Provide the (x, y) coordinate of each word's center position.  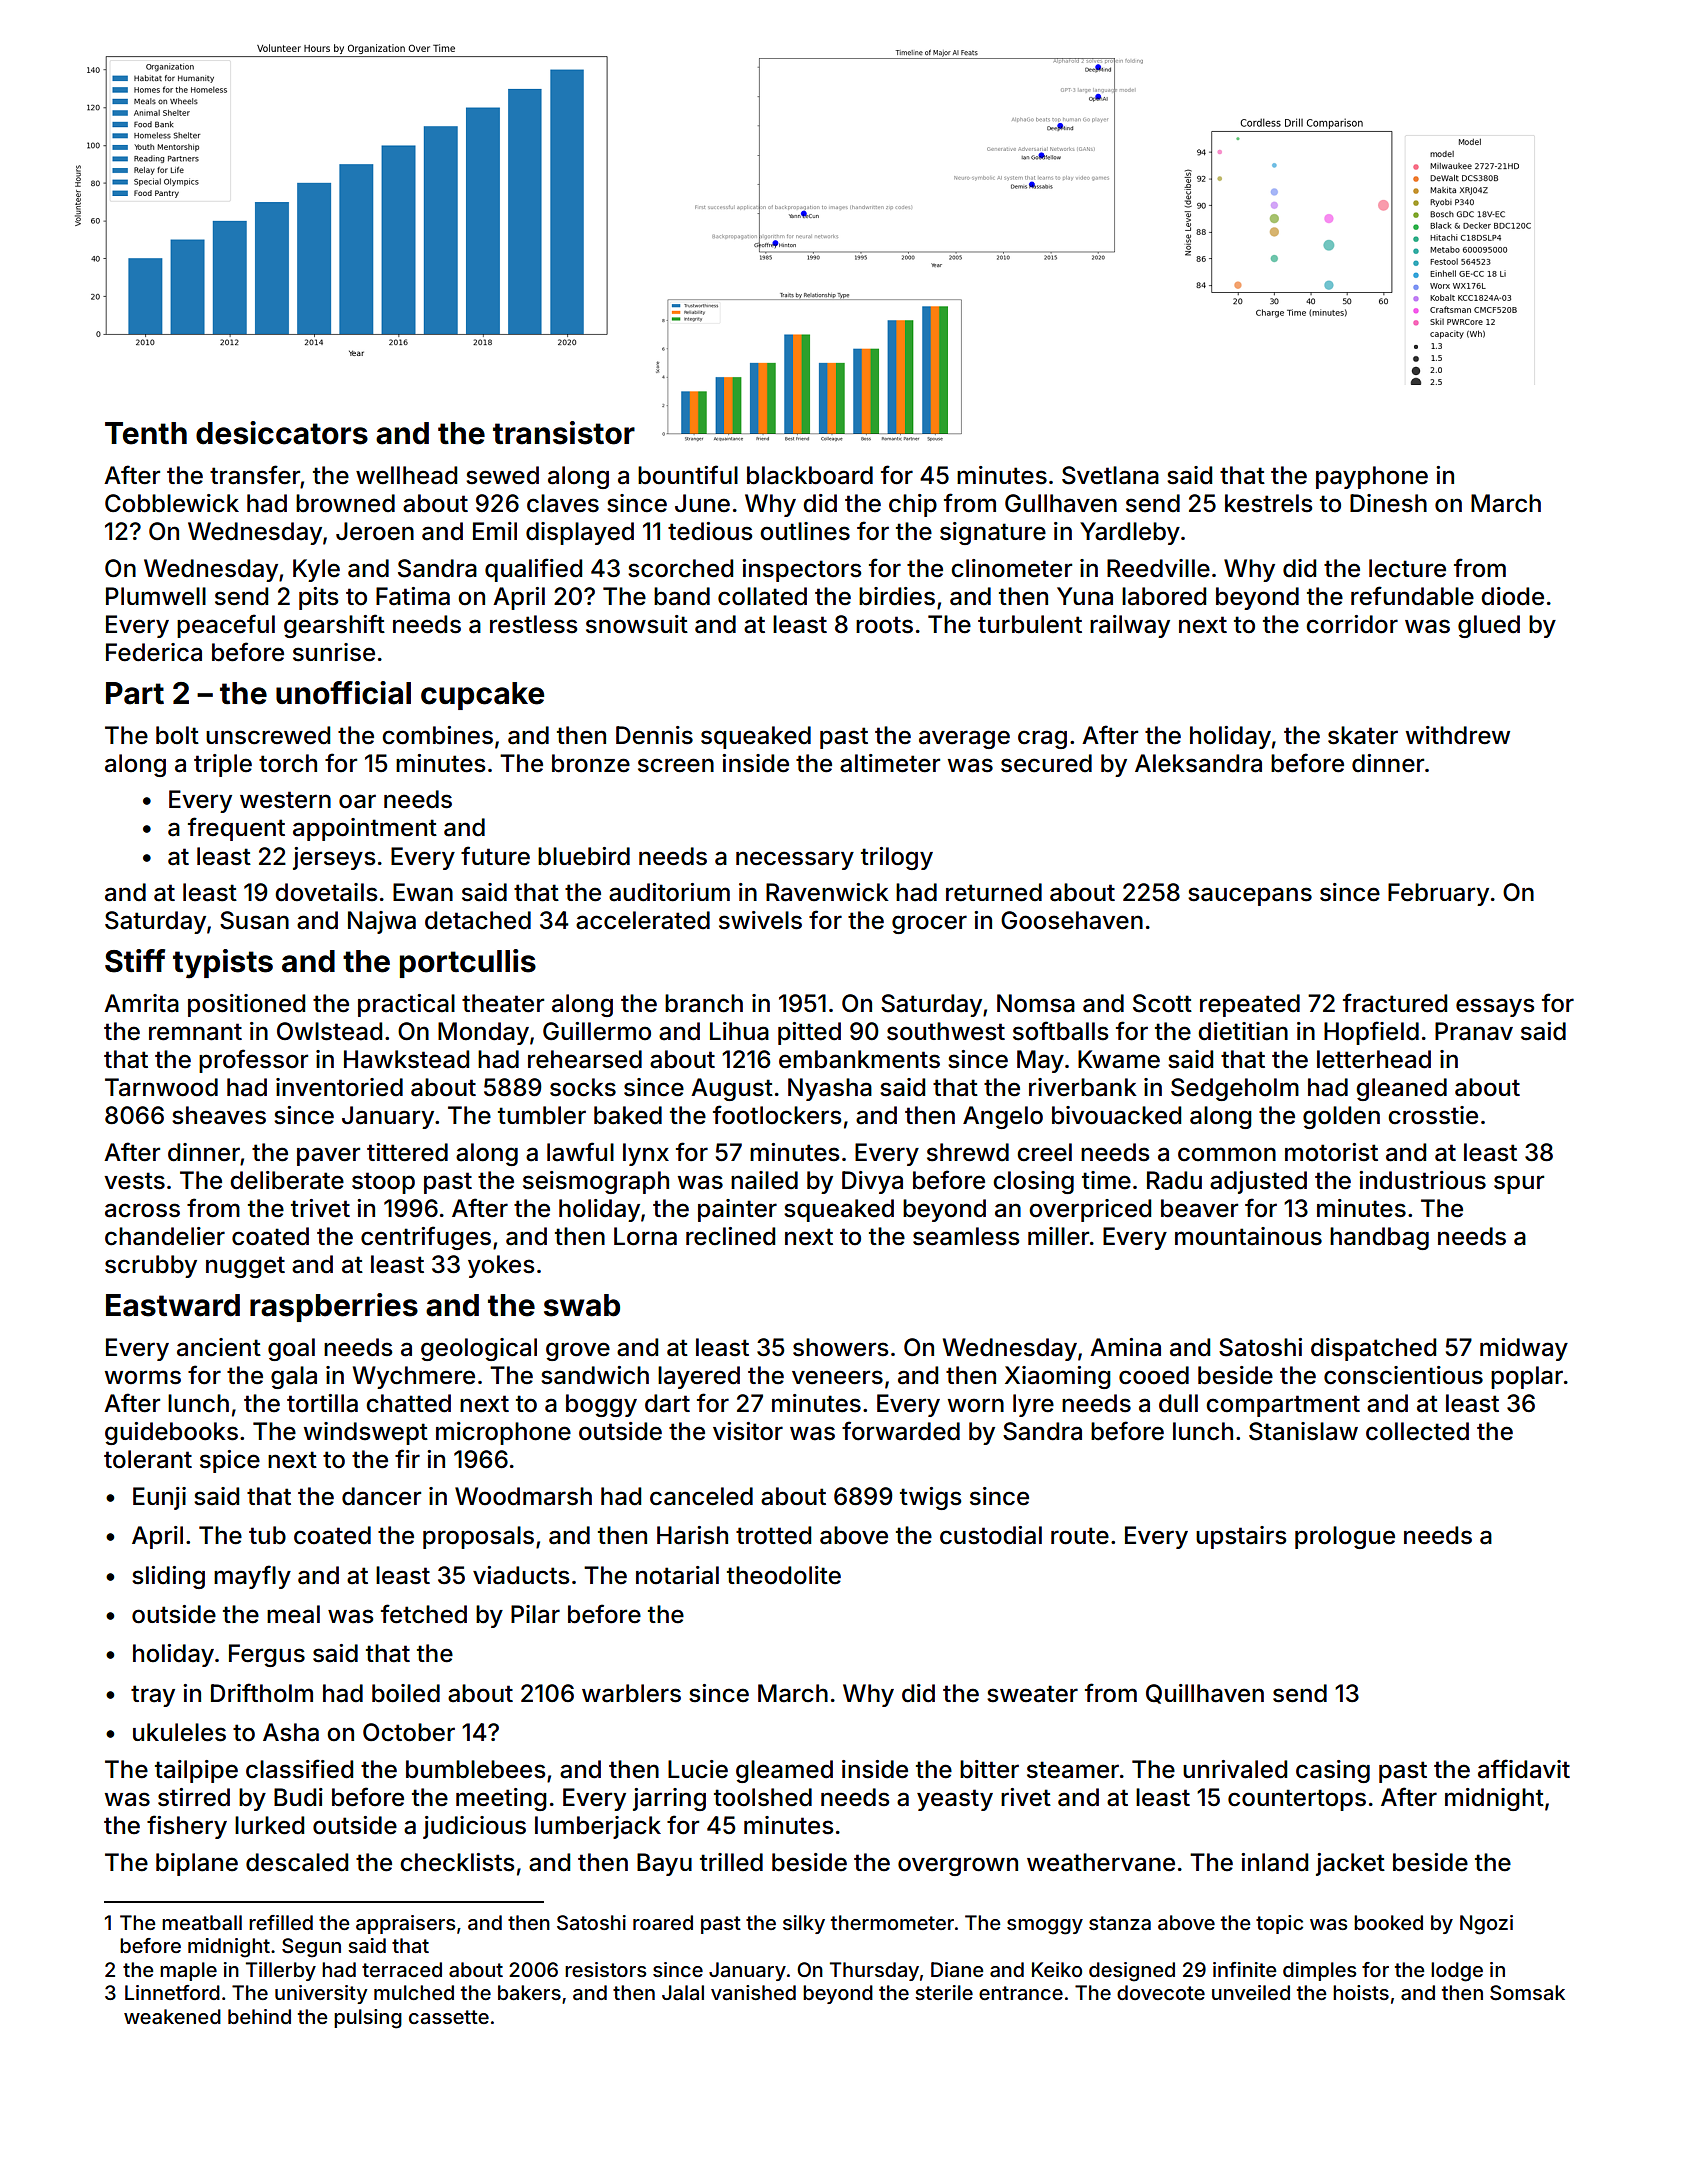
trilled (731, 1862)
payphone (1372, 477)
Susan (254, 920)
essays (1495, 1007)
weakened (172, 2016)
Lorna (645, 1236)
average (964, 739)
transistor (564, 433)
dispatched (1373, 1349)
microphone (503, 1433)
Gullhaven (1061, 503)
